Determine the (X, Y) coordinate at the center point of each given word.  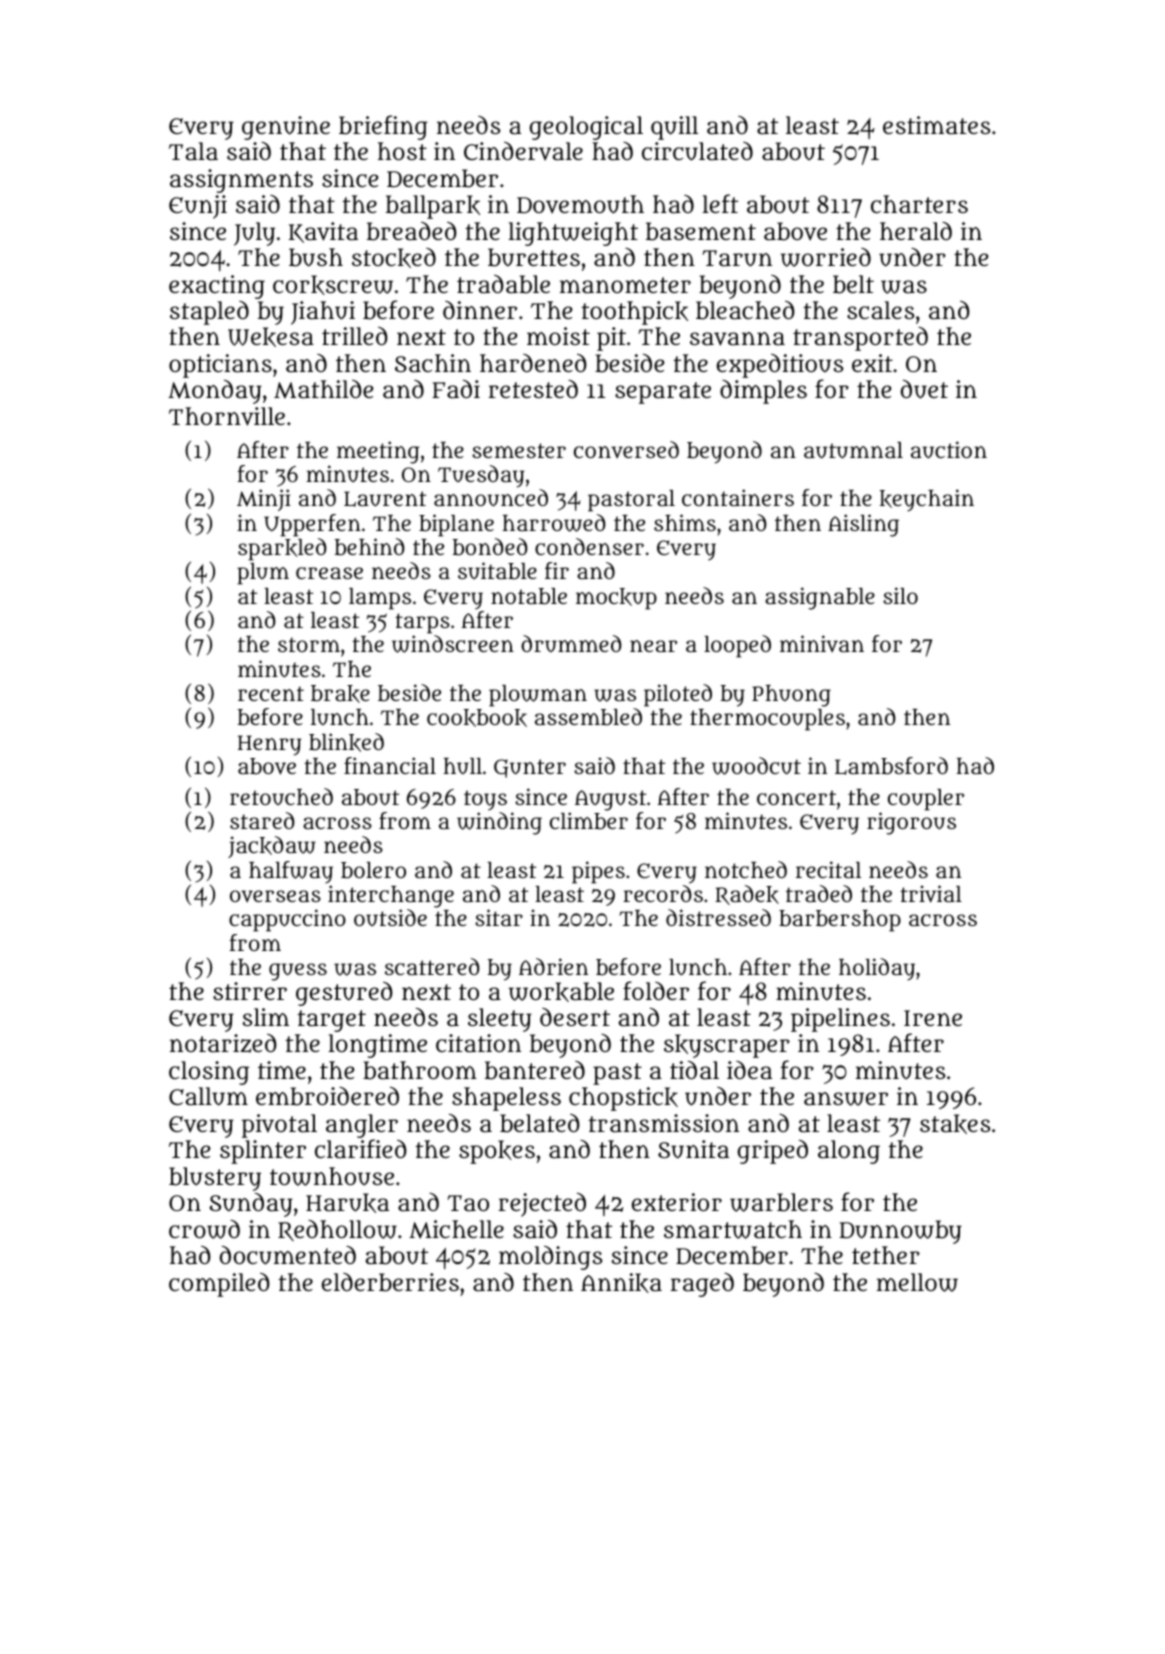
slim (265, 1017)
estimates (936, 125)
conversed (626, 449)
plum (263, 574)
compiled (219, 1284)
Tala (193, 151)
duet (924, 389)
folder (656, 990)
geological (586, 128)
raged (702, 1285)
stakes (955, 1124)
